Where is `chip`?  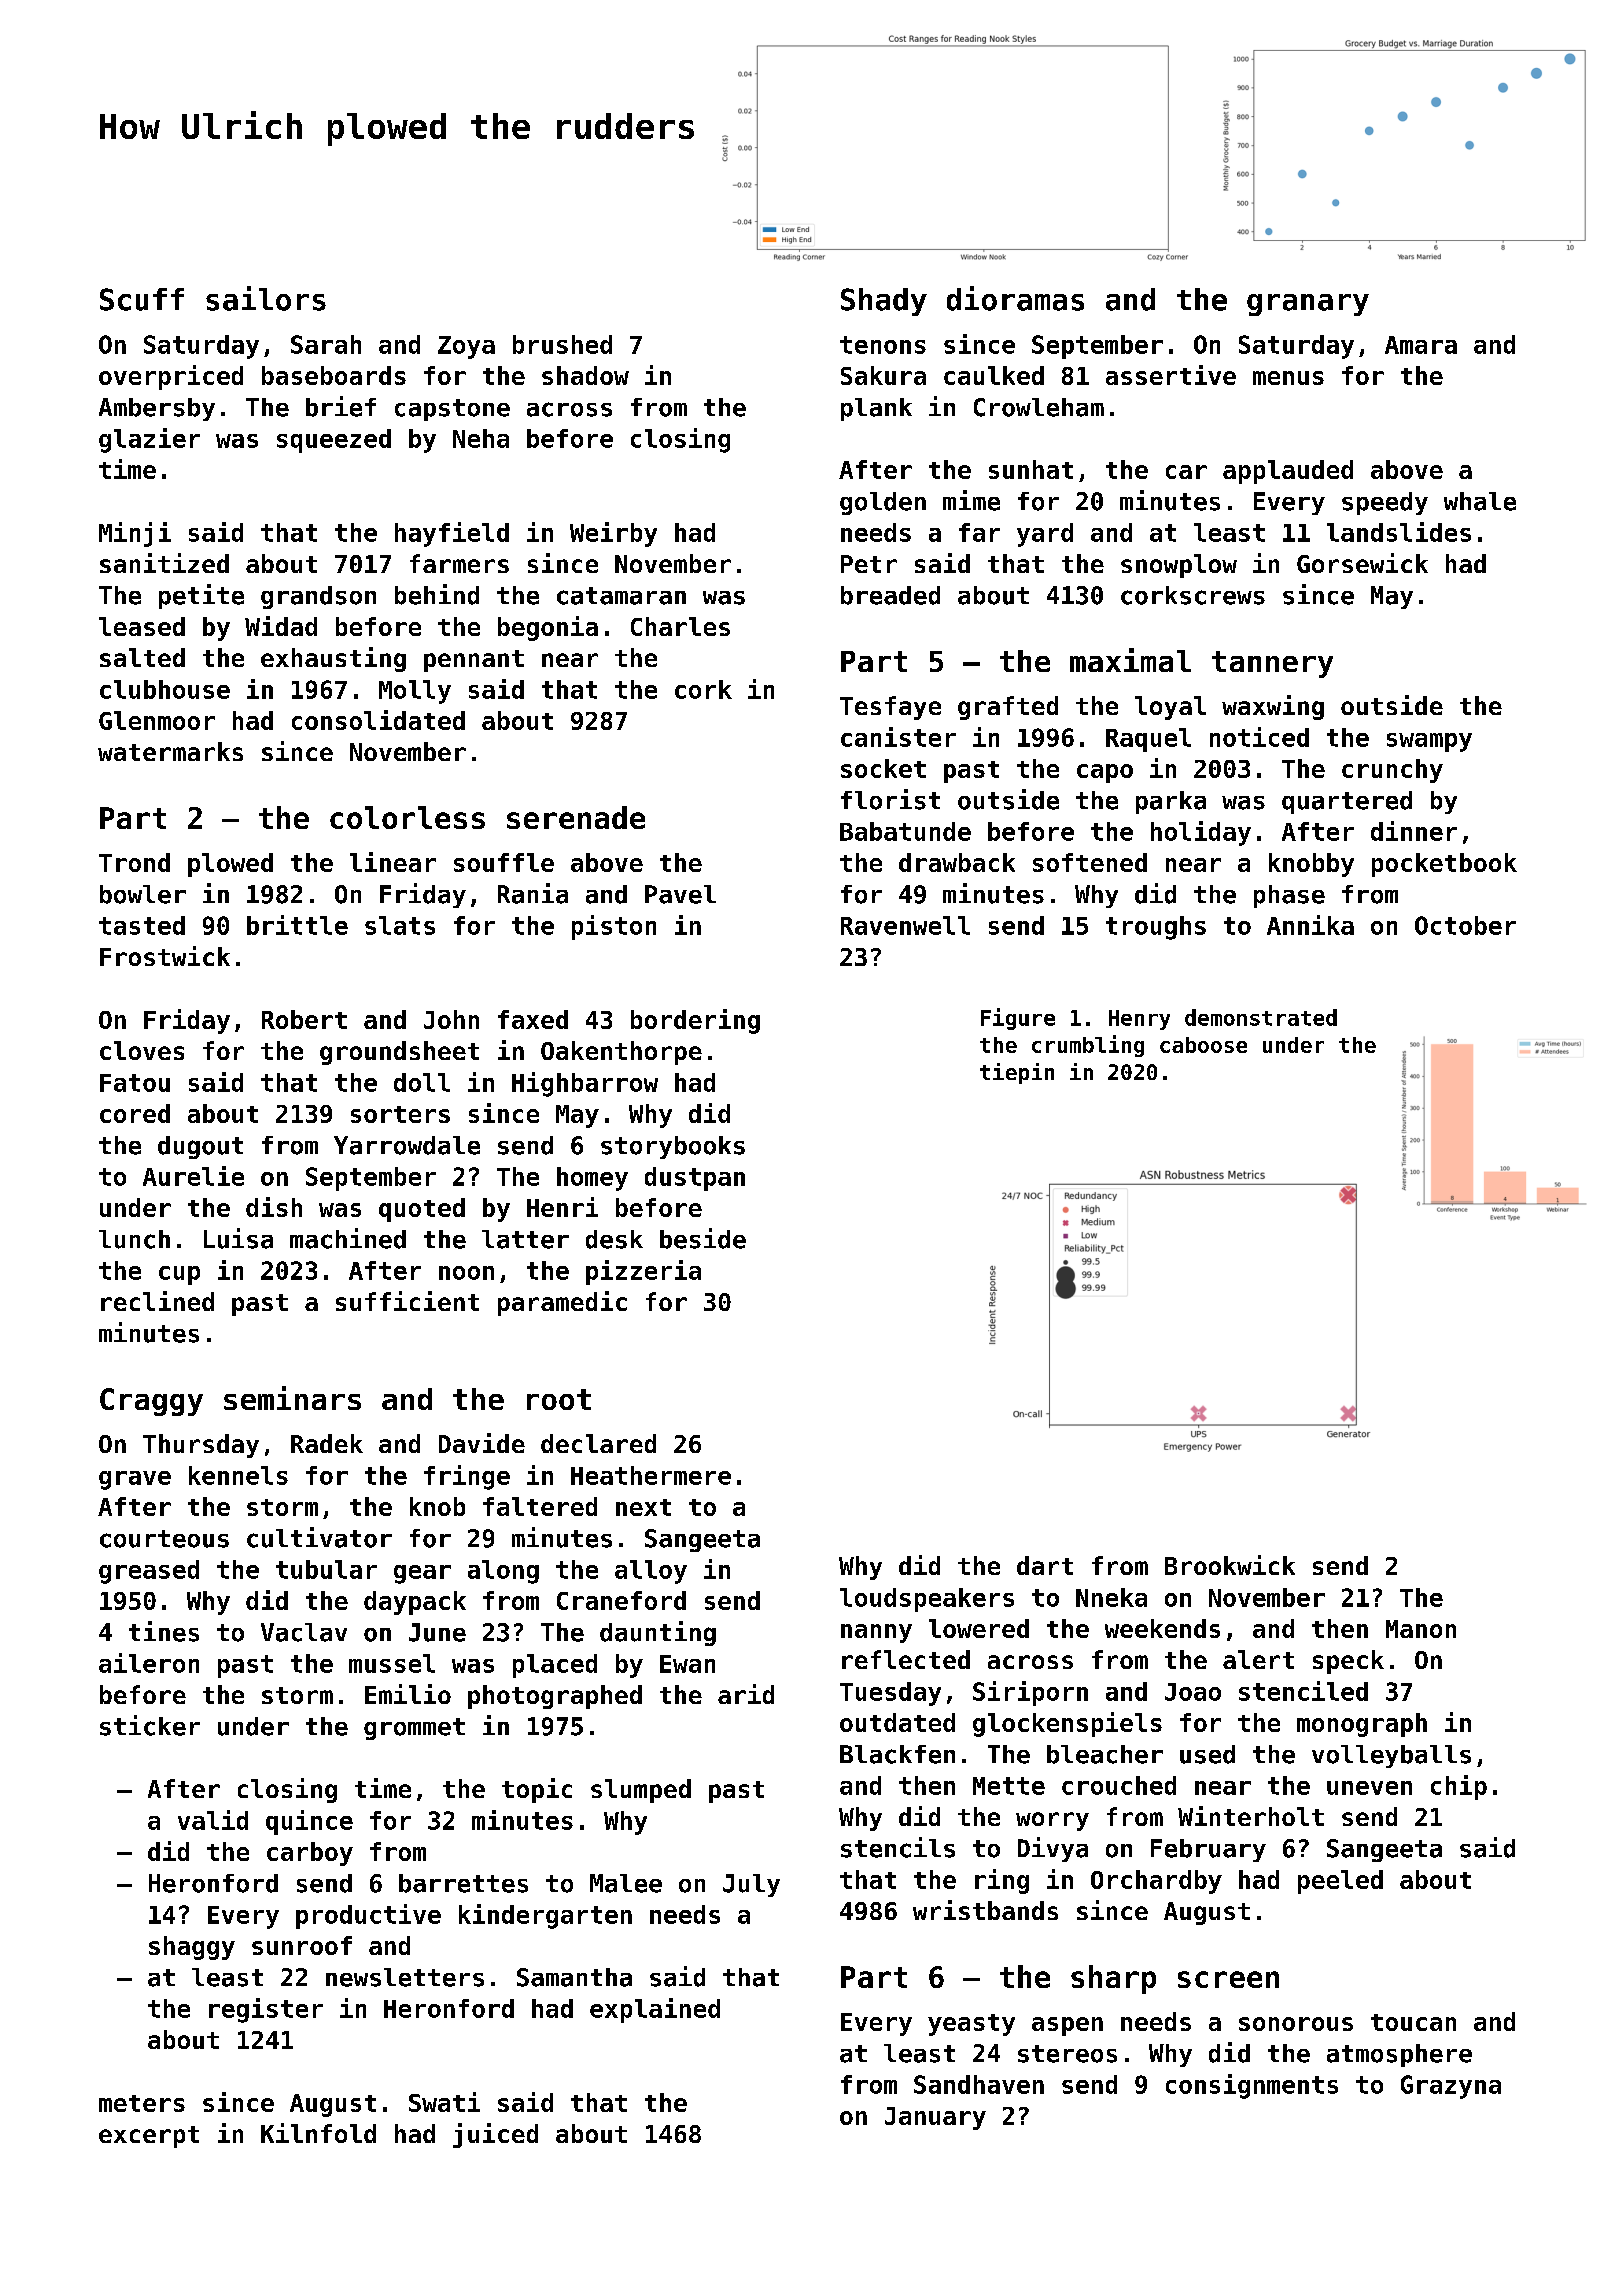 chip is located at coordinates (1459, 1787).
